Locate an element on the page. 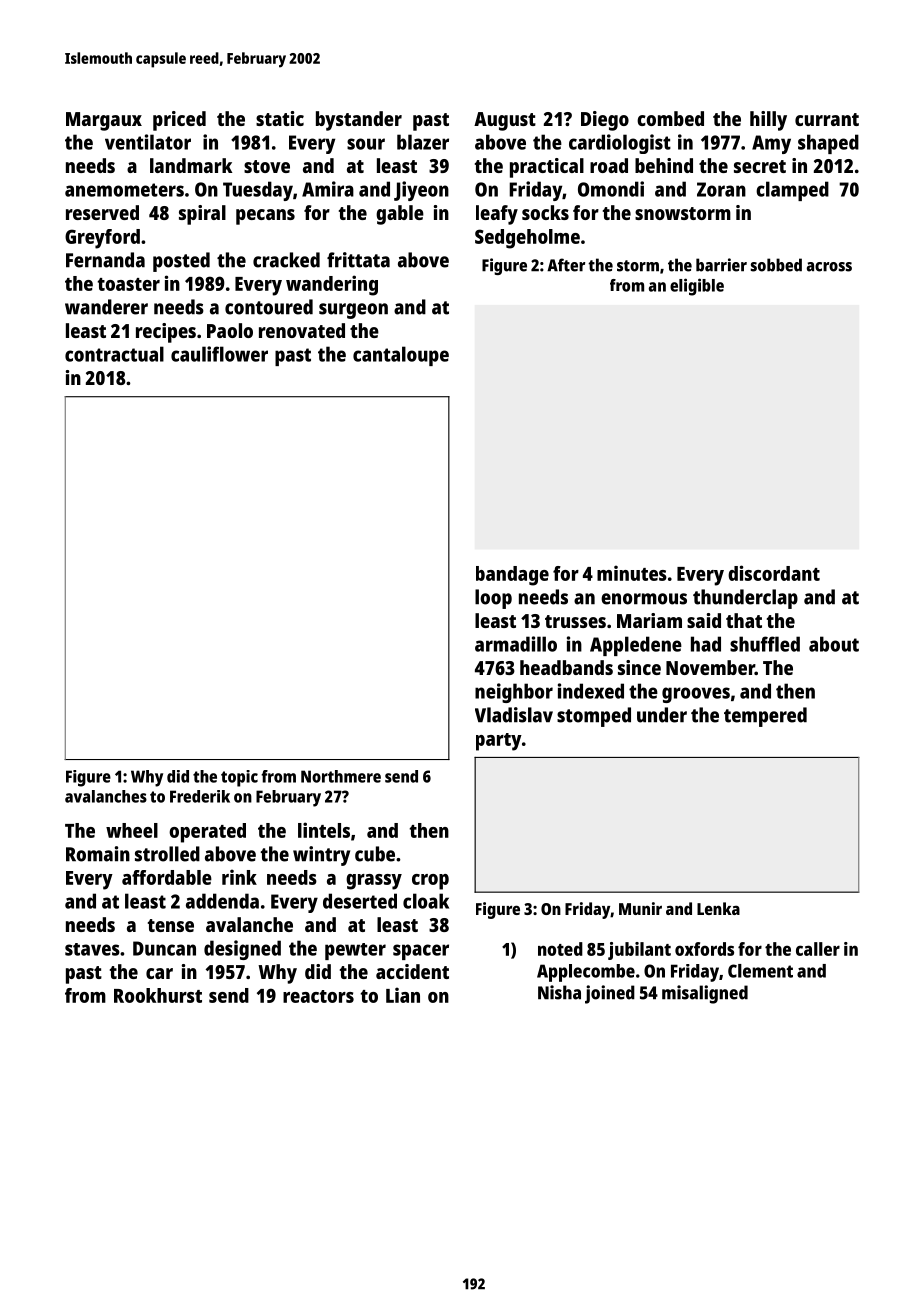 The height and width of the page is (1314, 924). frittata is located at coordinates (358, 260).
